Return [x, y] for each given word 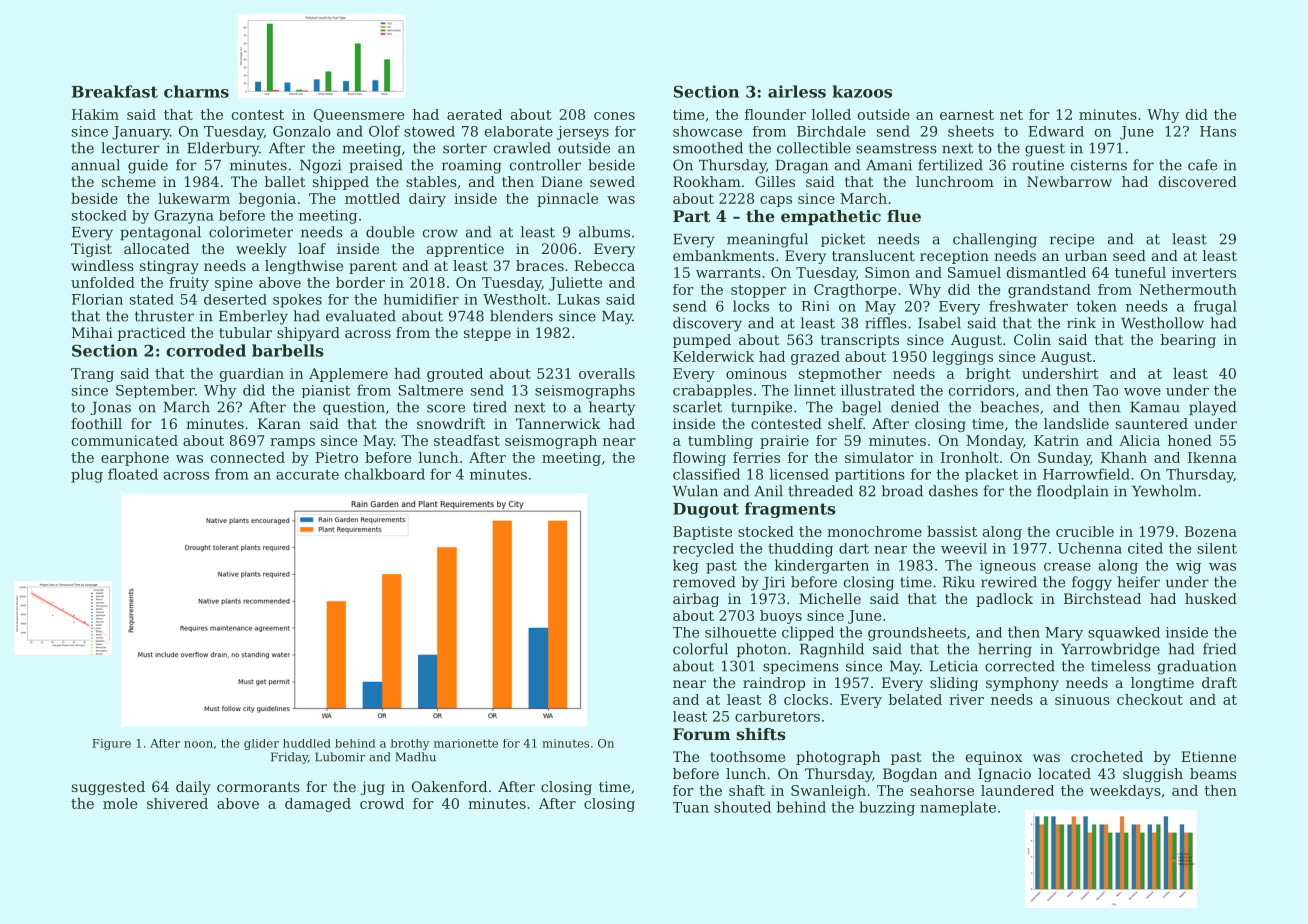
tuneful [1140, 272]
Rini [815, 306]
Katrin [1056, 440]
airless [797, 91]
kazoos [862, 91]
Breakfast [115, 91]
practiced [152, 334]
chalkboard [385, 474]
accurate [307, 475]
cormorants [258, 787]
